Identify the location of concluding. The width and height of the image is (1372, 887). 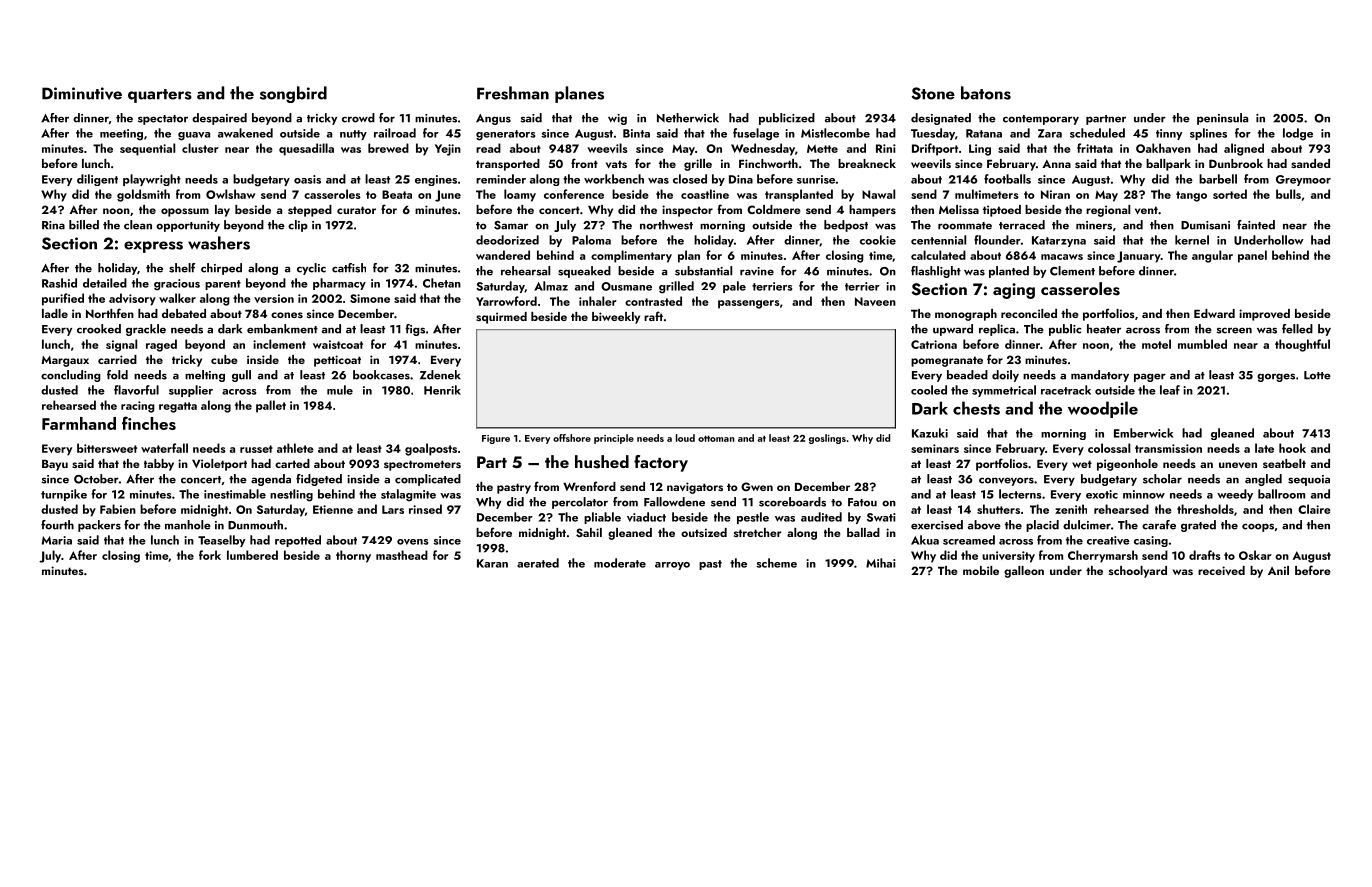
(71, 376).
